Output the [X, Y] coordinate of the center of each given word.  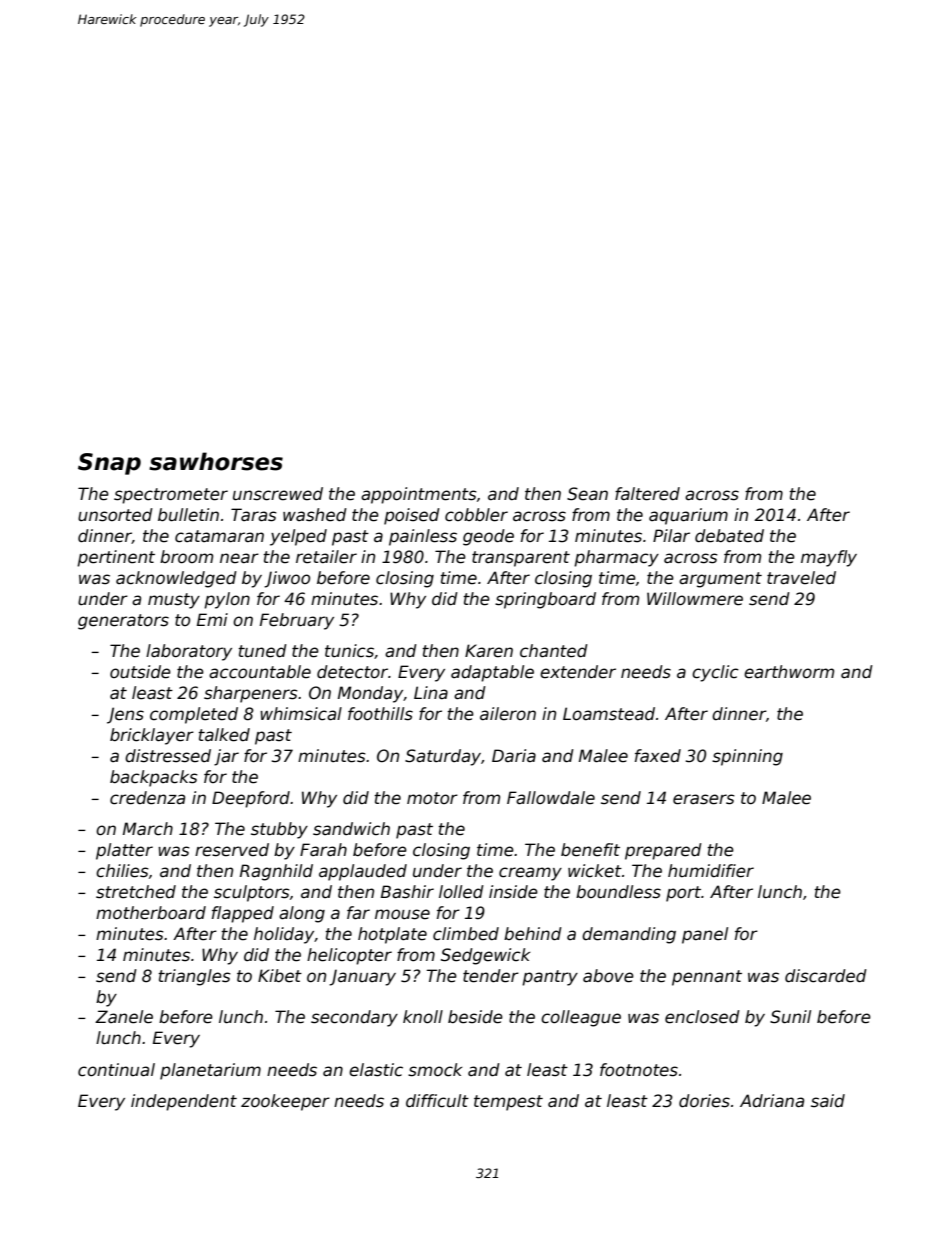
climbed [466, 934]
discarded [826, 976]
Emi [212, 619]
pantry [550, 978]
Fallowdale [551, 798]
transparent [521, 559]
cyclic [715, 673]
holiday [284, 935]
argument [720, 580]
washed [315, 515]
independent [184, 1102]
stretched [136, 892]
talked [224, 735]
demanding [629, 935]
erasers [704, 799]
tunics [349, 651]
